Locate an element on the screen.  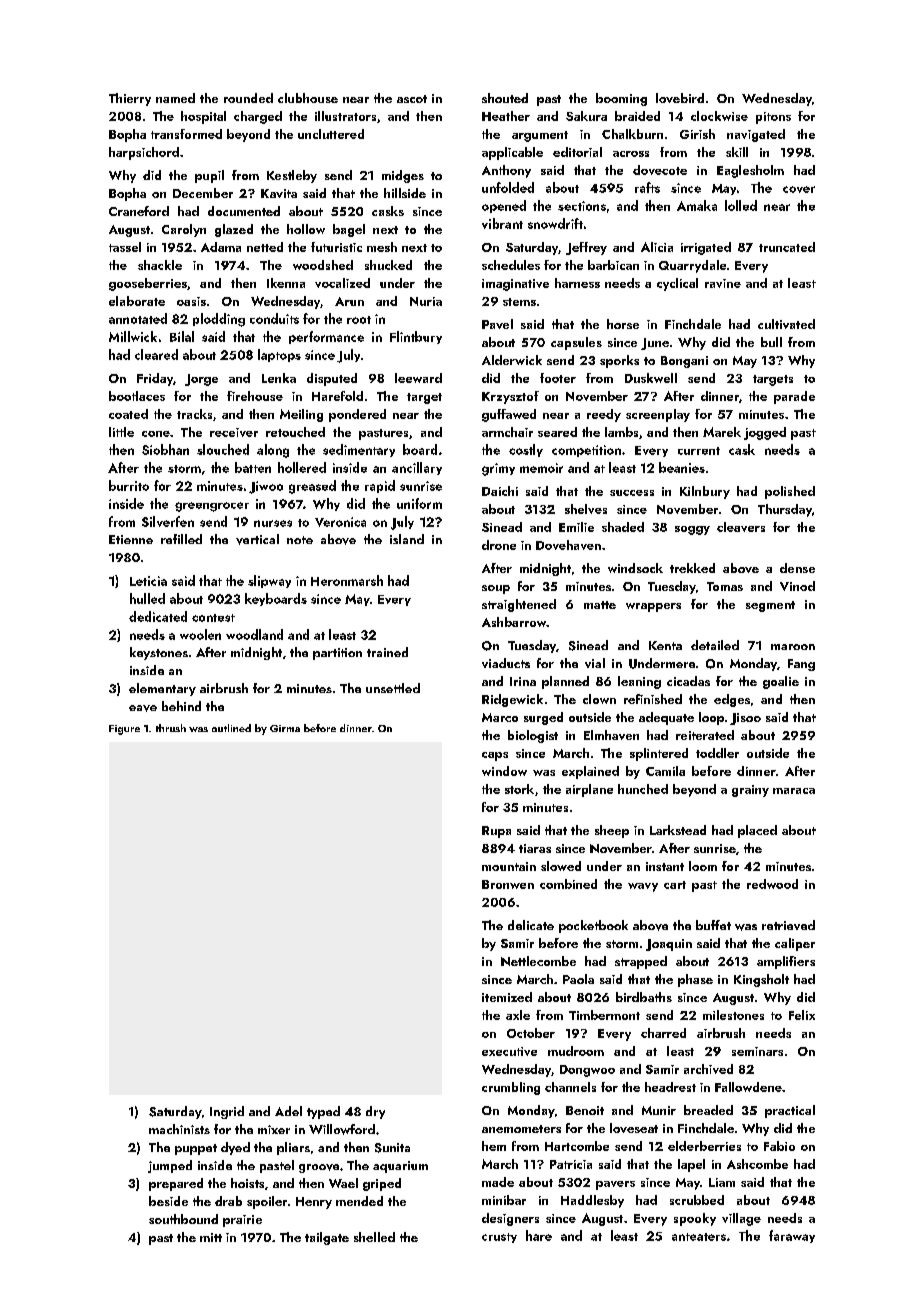
hillside is located at coordinates (405, 193).
